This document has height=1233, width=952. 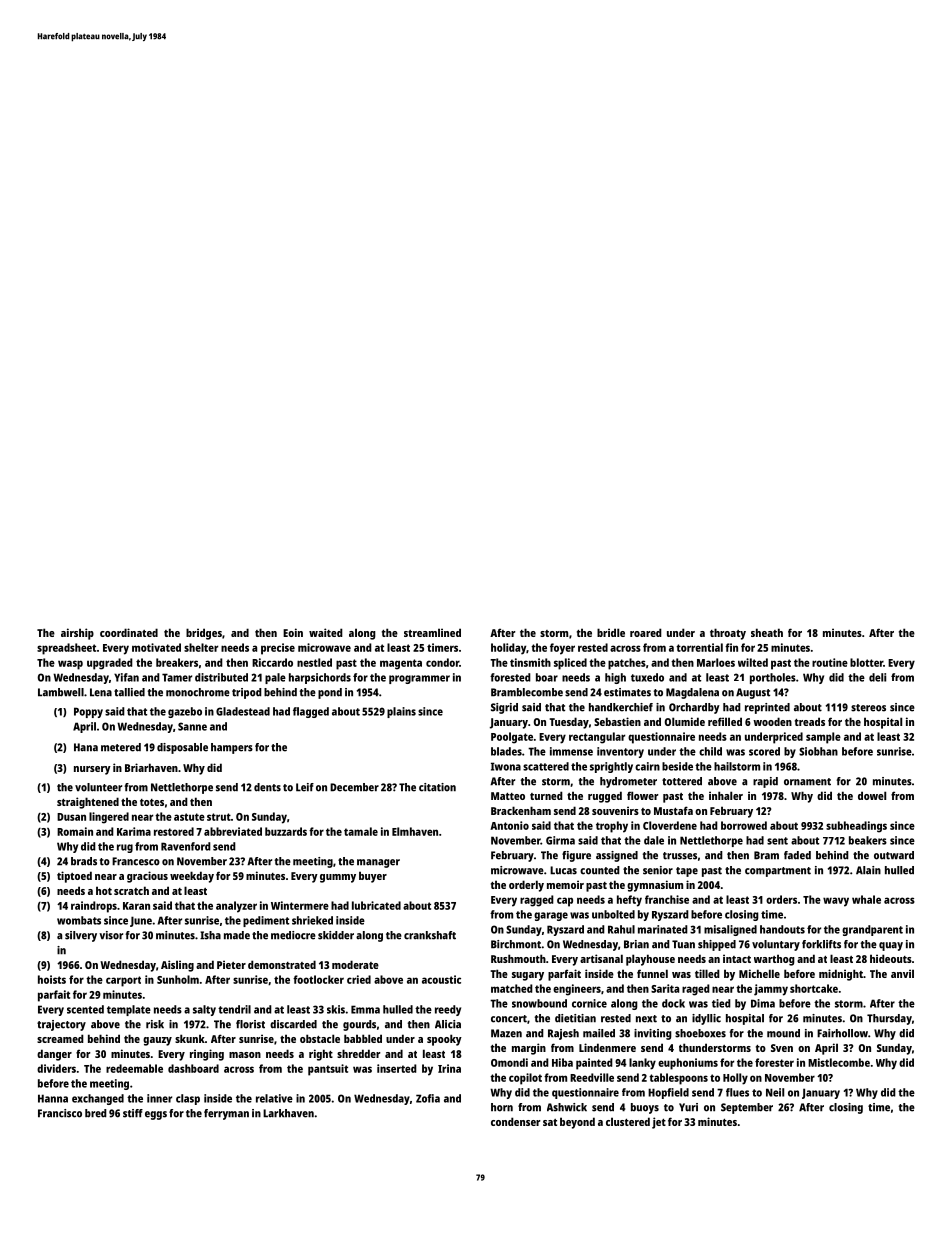 What do you see at coordinates (872, 930) in the document?
I see `grandparent` at bounding box center [872, 930].
